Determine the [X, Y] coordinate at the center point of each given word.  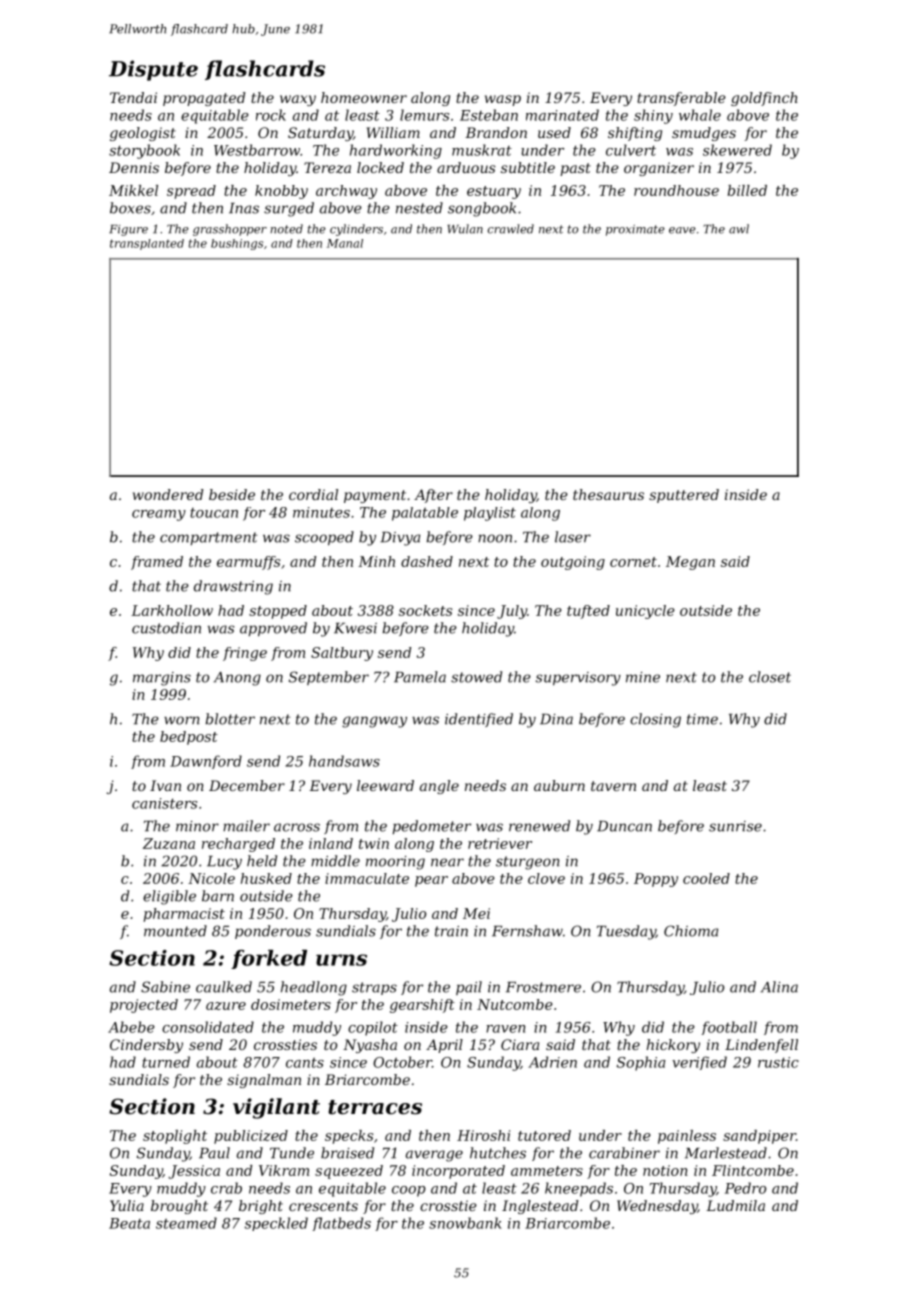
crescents [323, 1206]
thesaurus [608, 494]
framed [157, 563]
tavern [613, 786]
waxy [298, 100]
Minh [376, 561]
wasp [503, 100]
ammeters [547, 1171]
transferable [681, 99]
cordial [313, 494]
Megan [690, 563]
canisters [164, 803]
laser [573, 537]
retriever [500, 843]
